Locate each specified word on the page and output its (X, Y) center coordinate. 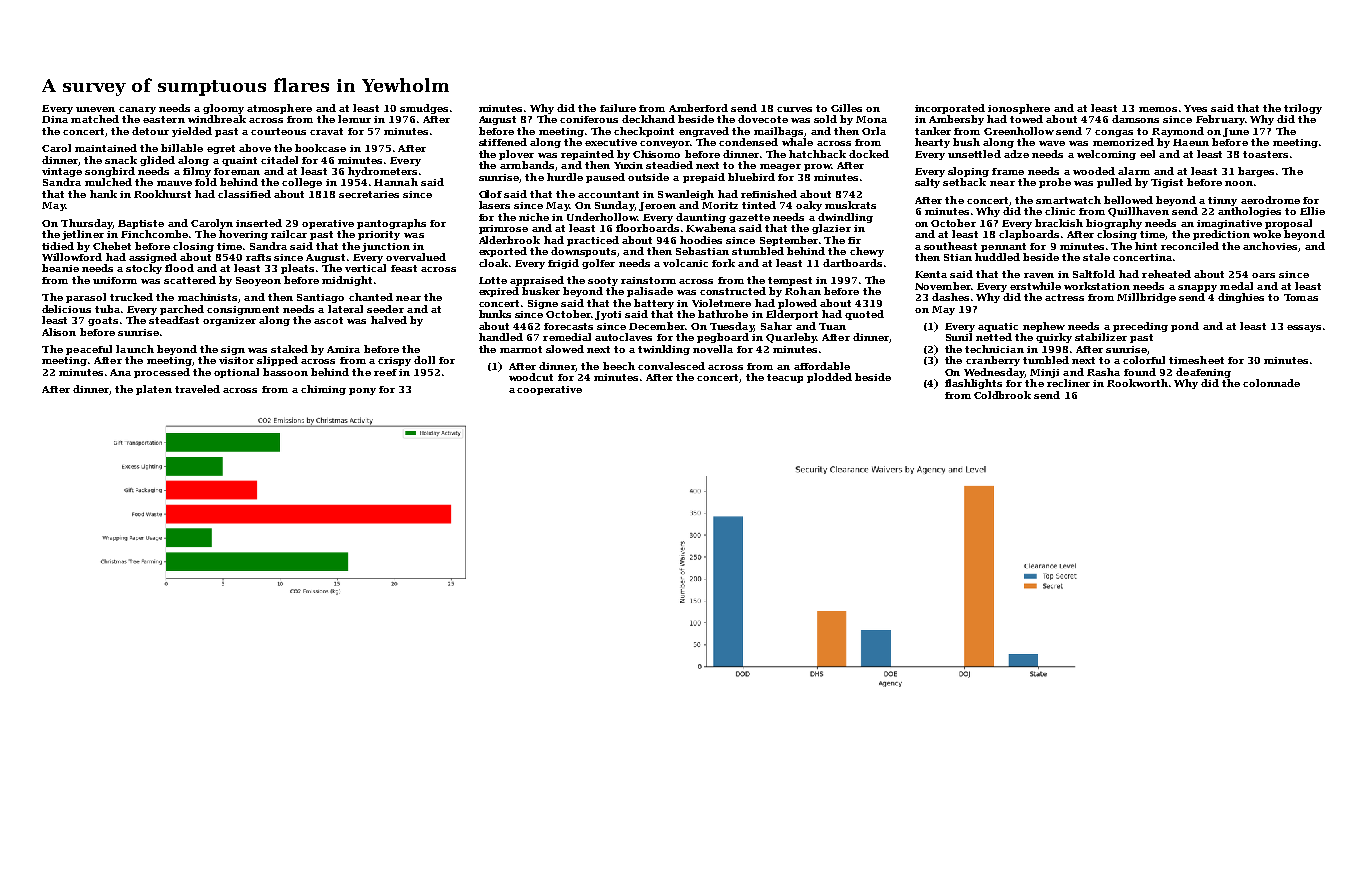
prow (817, 167)
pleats (297, 269)
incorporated (950, 109)
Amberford (698, 108)
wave (1052, 143)
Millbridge (1146, 298)
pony (362, 391)
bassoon (285, 372)
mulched (108, 182)
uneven (95, 109)
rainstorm (648, 280)
